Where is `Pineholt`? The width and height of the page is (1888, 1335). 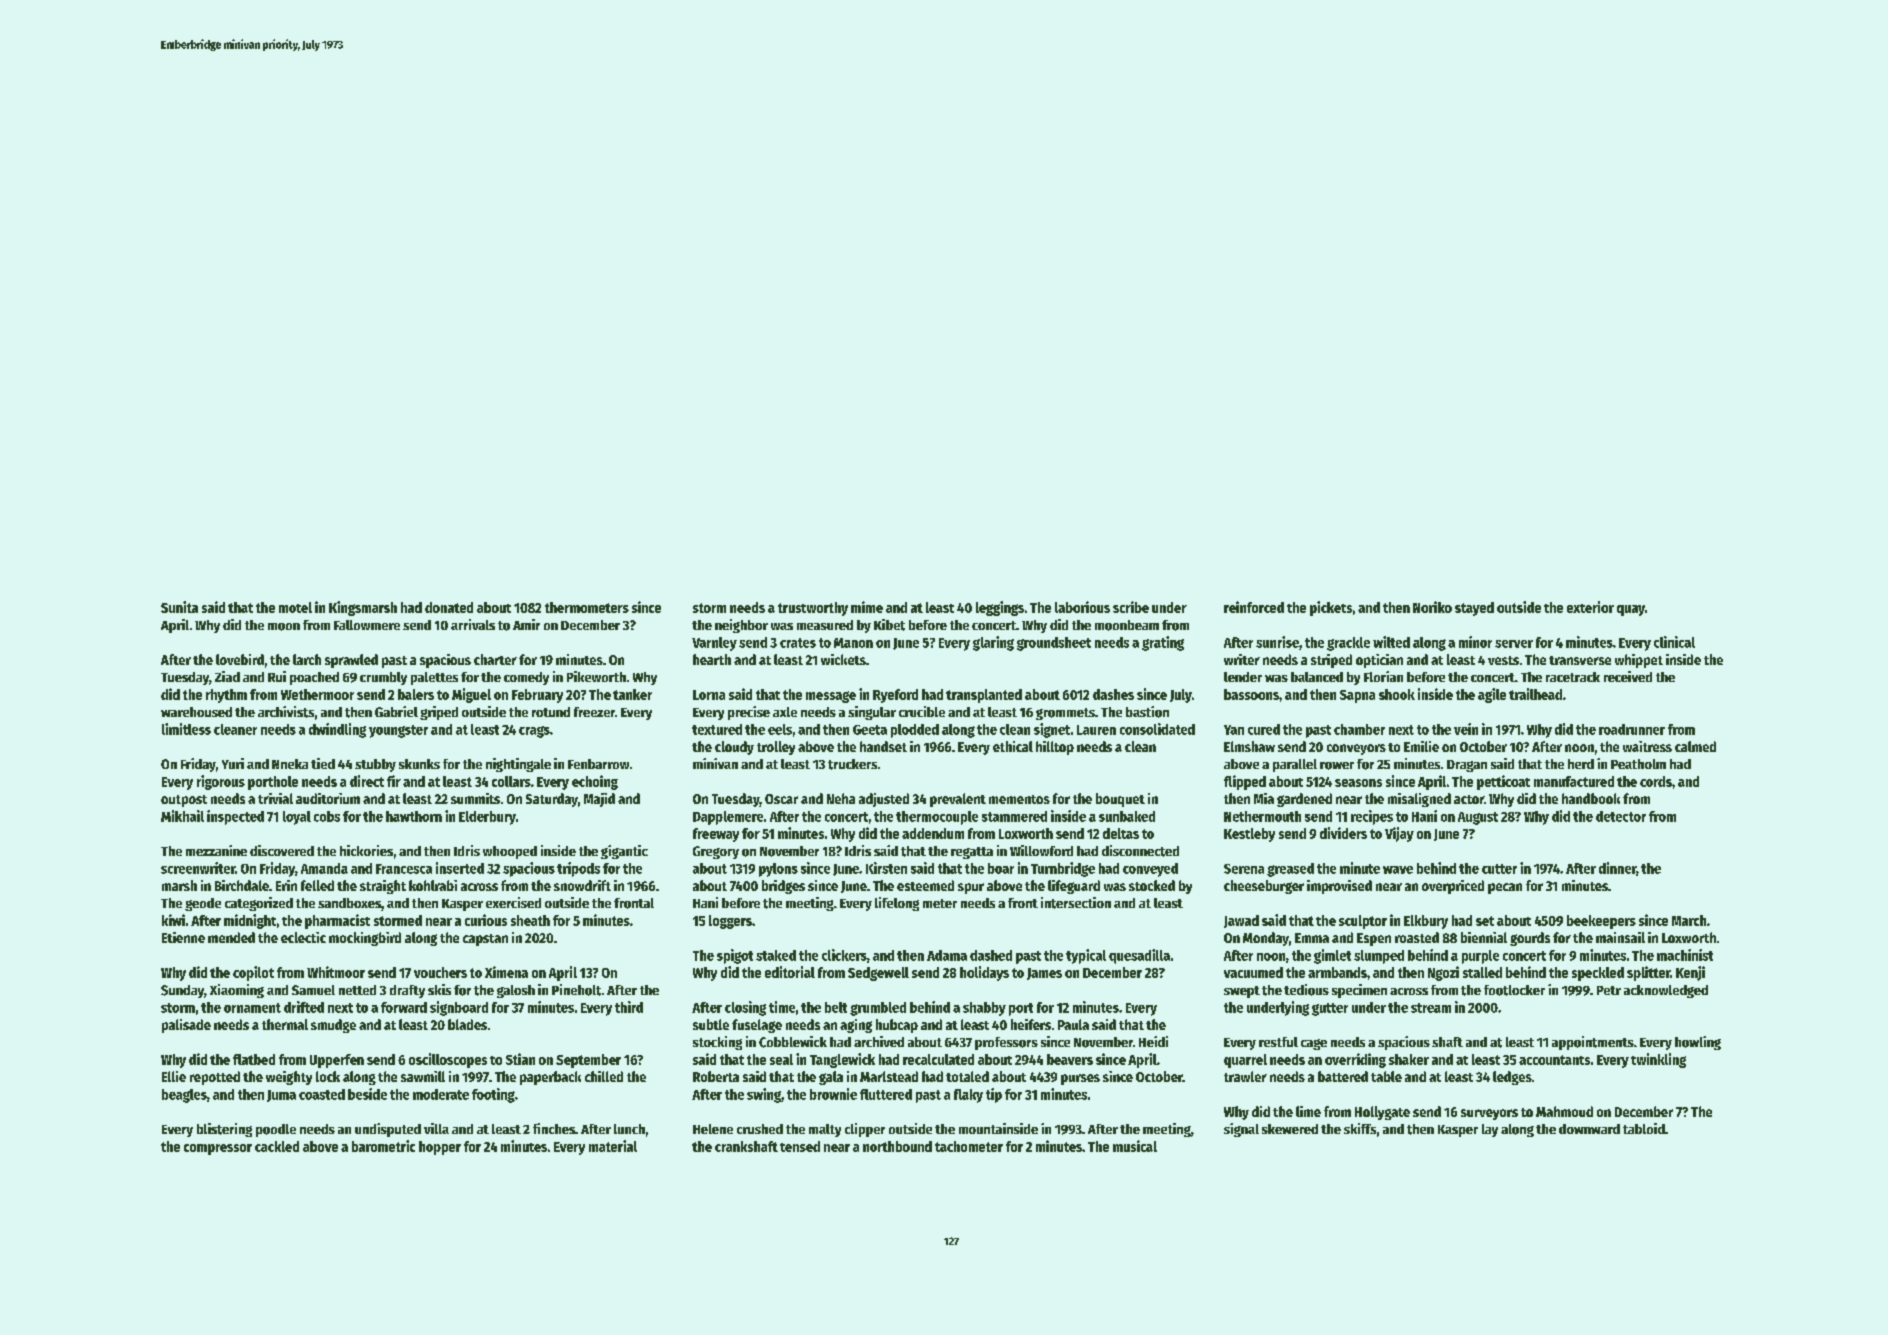
Pineholt is located at coordinates (576, 990).
